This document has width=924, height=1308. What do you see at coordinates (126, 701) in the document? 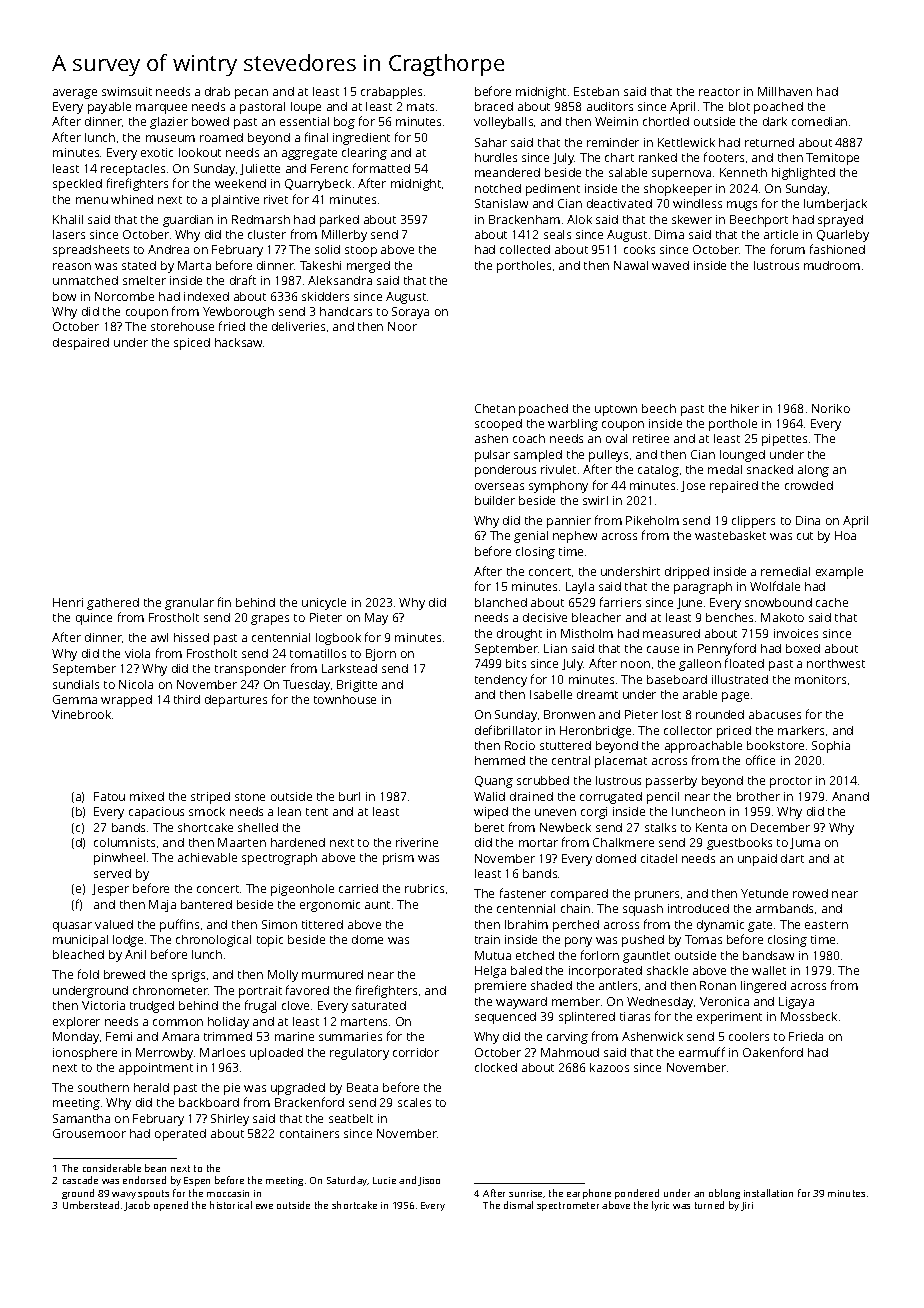
I see `wrapped` at bounding box center [126, 701].
